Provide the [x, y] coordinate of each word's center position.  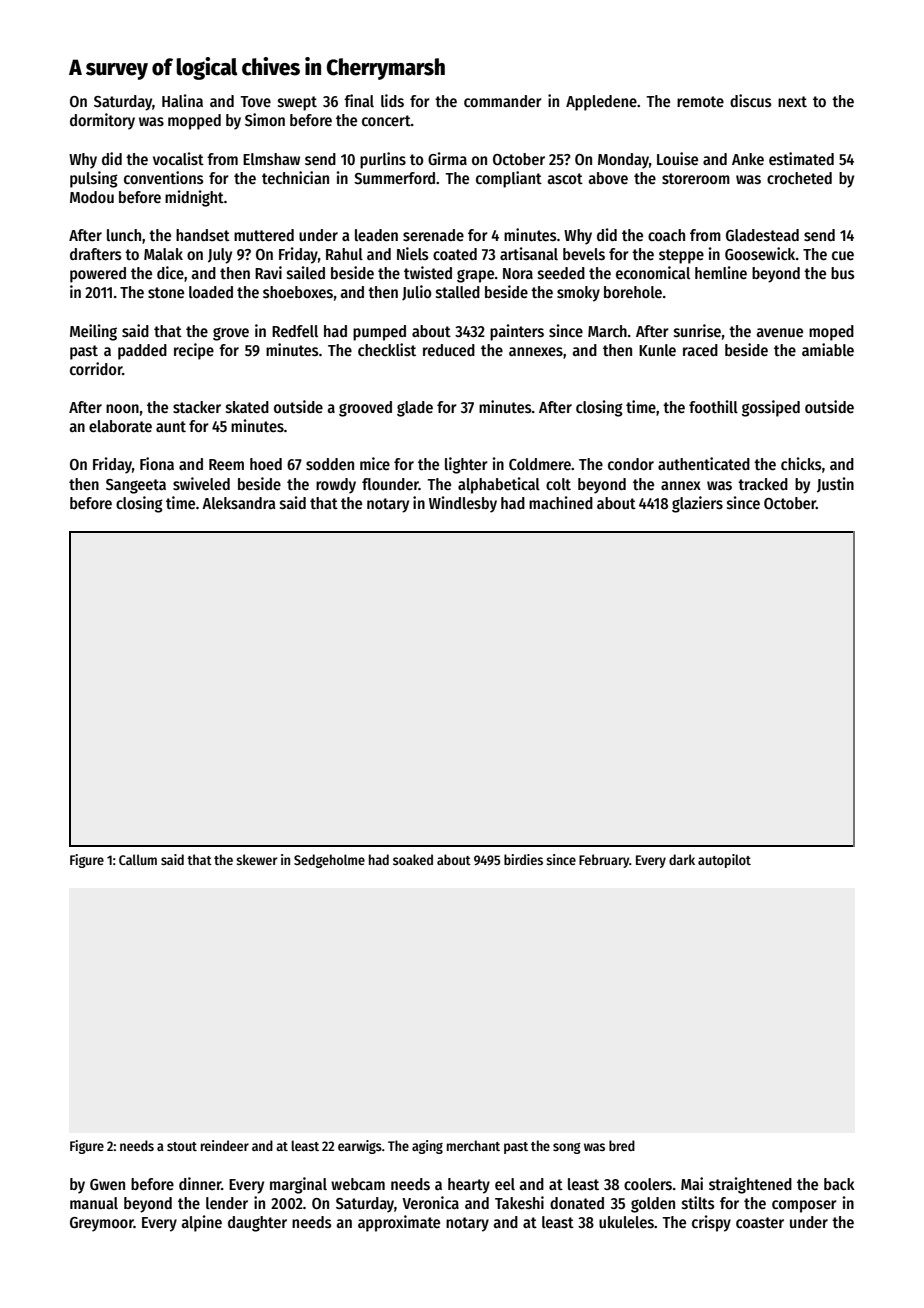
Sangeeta [136, 486]
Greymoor [102, 1224]
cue [843, 255]
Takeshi [519, 1203]
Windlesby [463, 504]
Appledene [601, 103]
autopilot [724, 861]
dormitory [102, 121]
